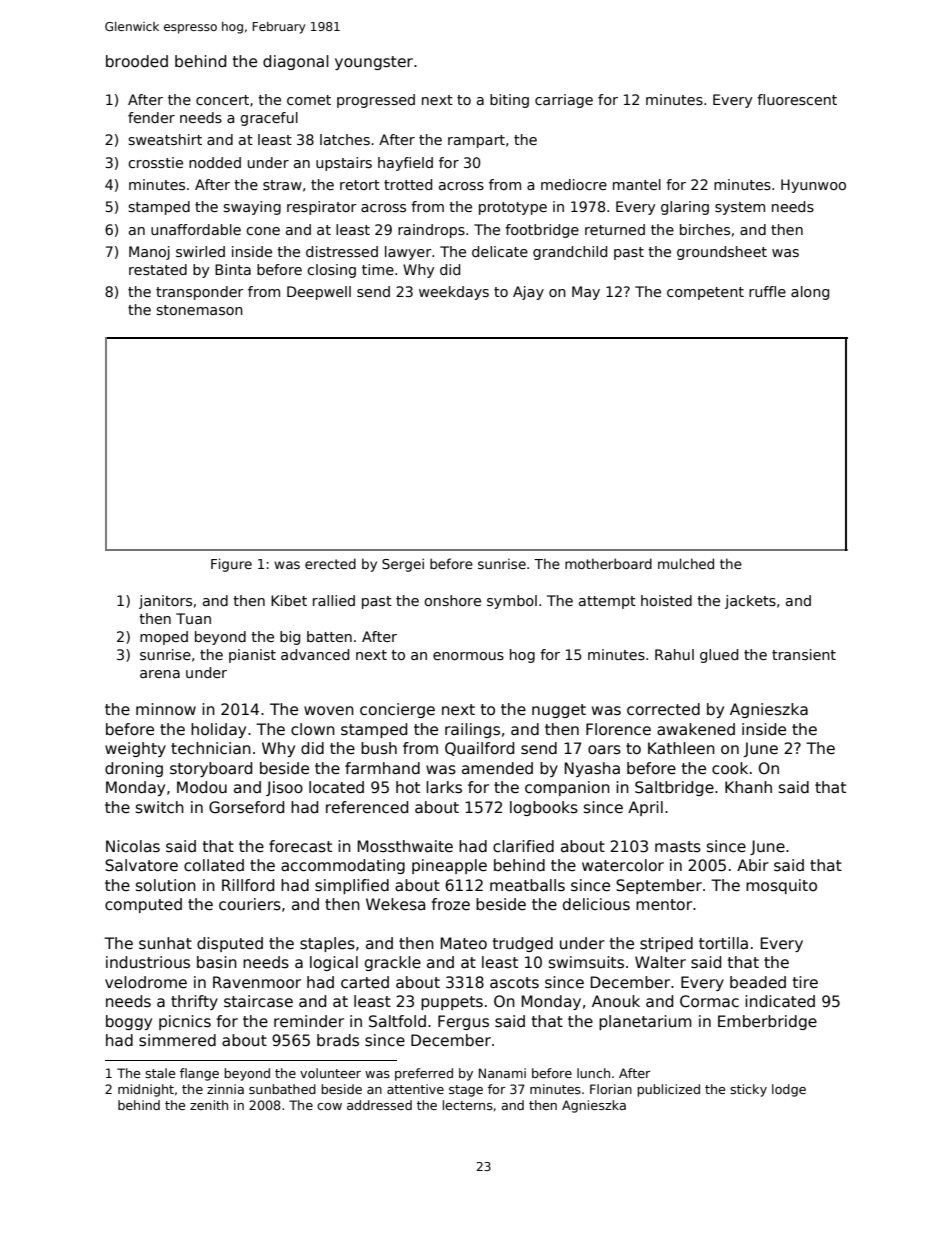  What do you see at coordinates (810, 293) in the document?
I see `along` at bounding box center [810, 293].
